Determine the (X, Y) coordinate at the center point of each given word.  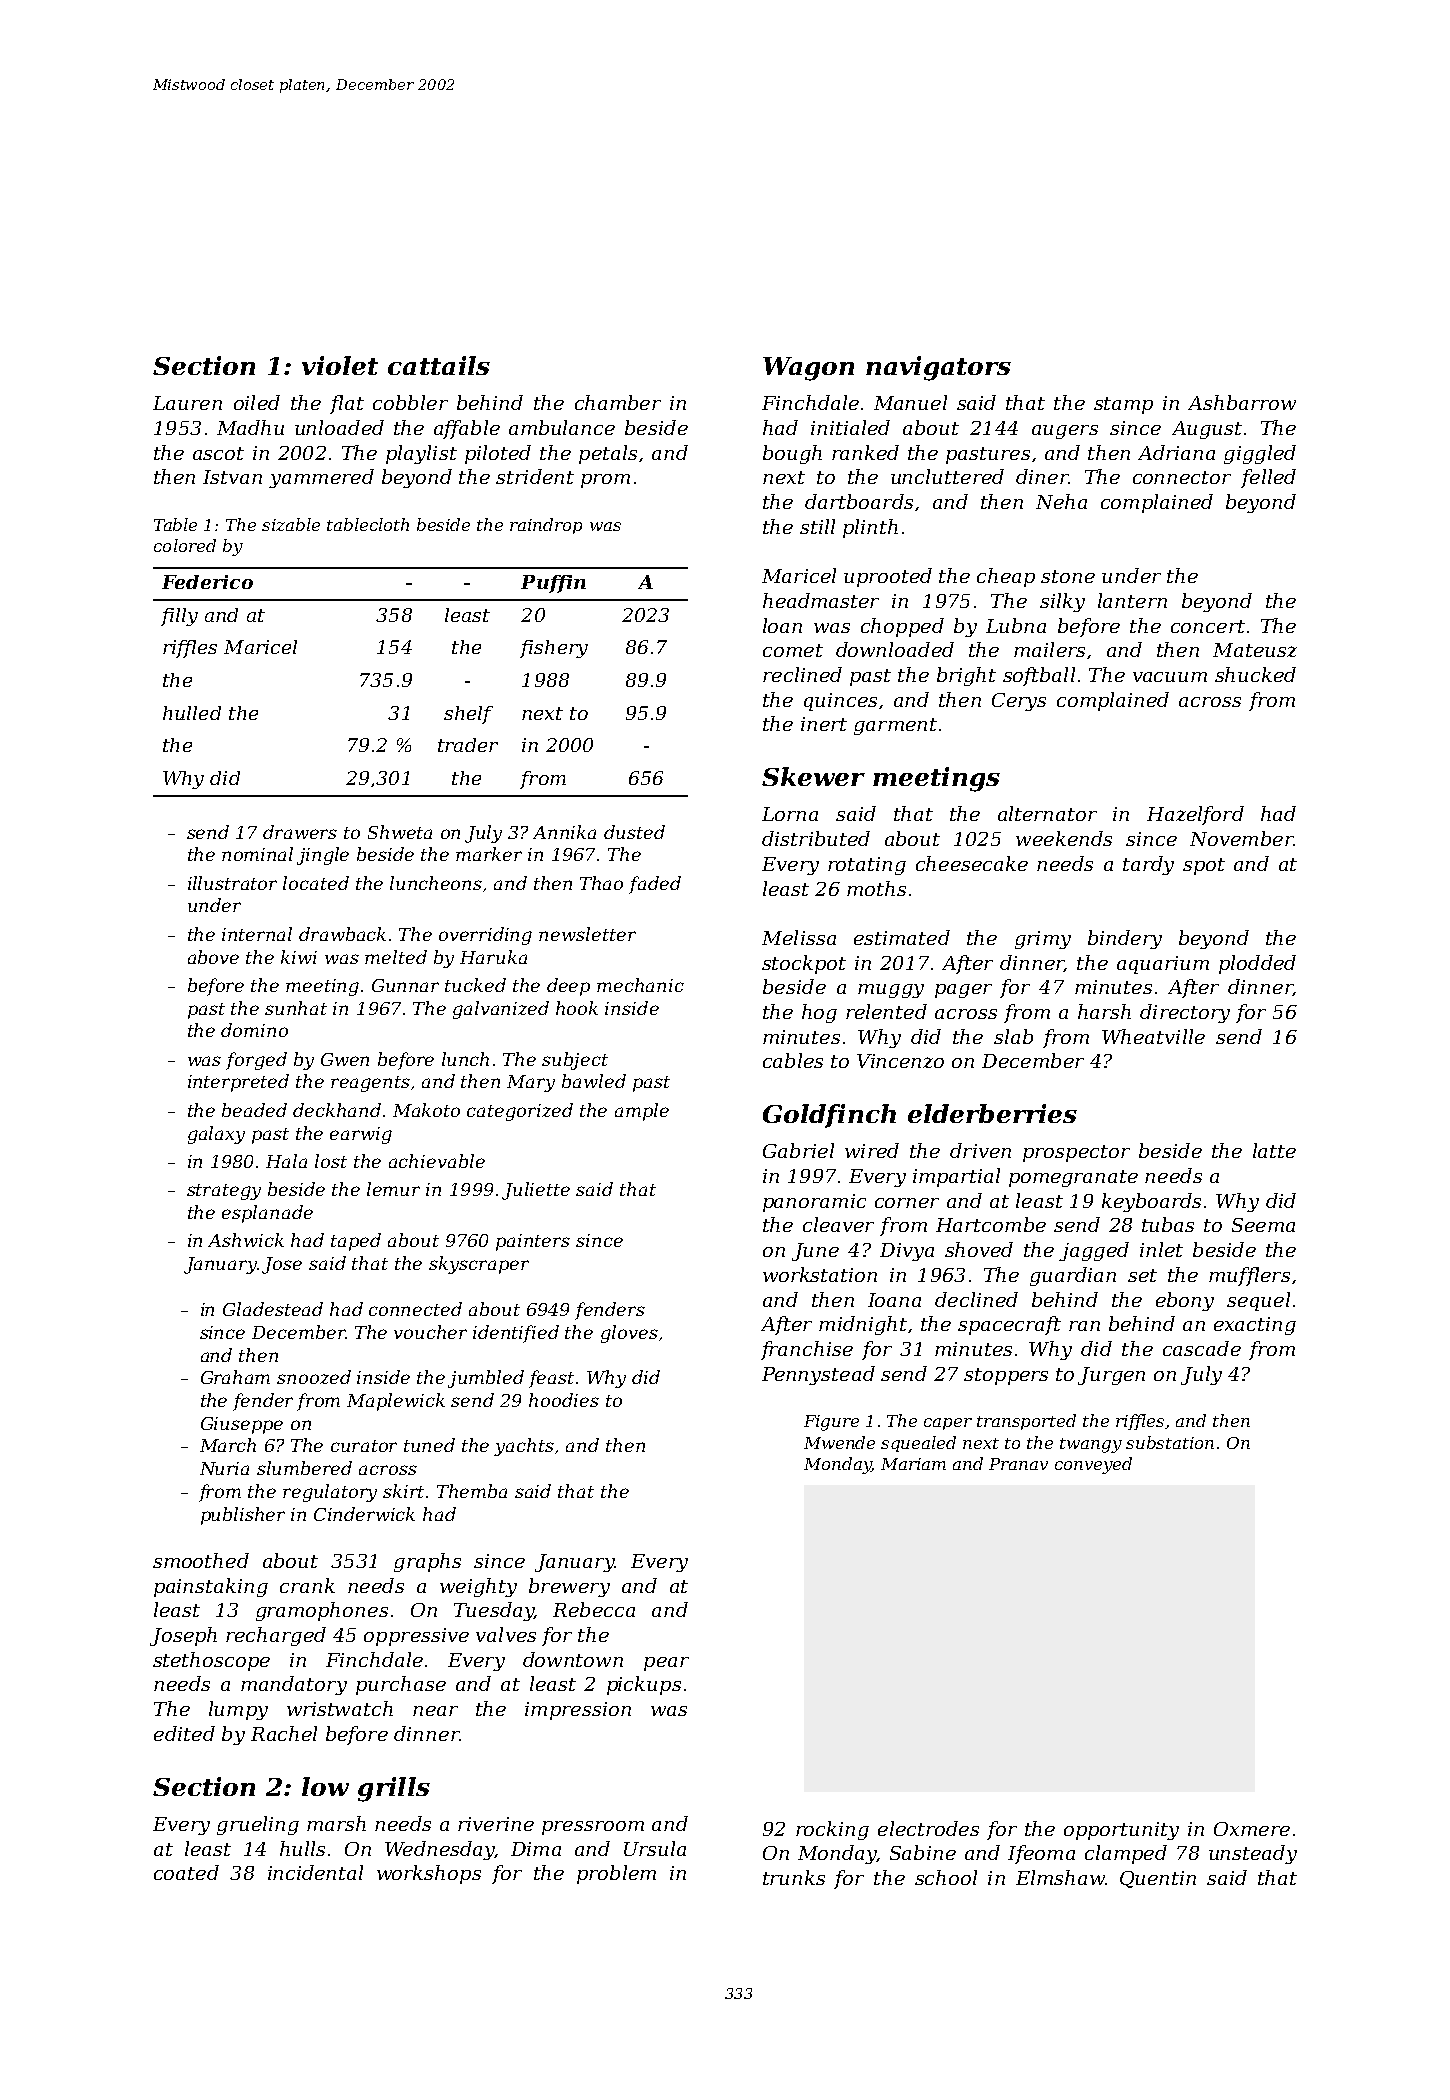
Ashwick (246, 1240)
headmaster (821, 600)
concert (1208, 626)
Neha (1061, 501)
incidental (315, 1872)
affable (467, 429)
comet (793, 650)
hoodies (564, 1400)
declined (976, 1299)
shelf (468, 715)
